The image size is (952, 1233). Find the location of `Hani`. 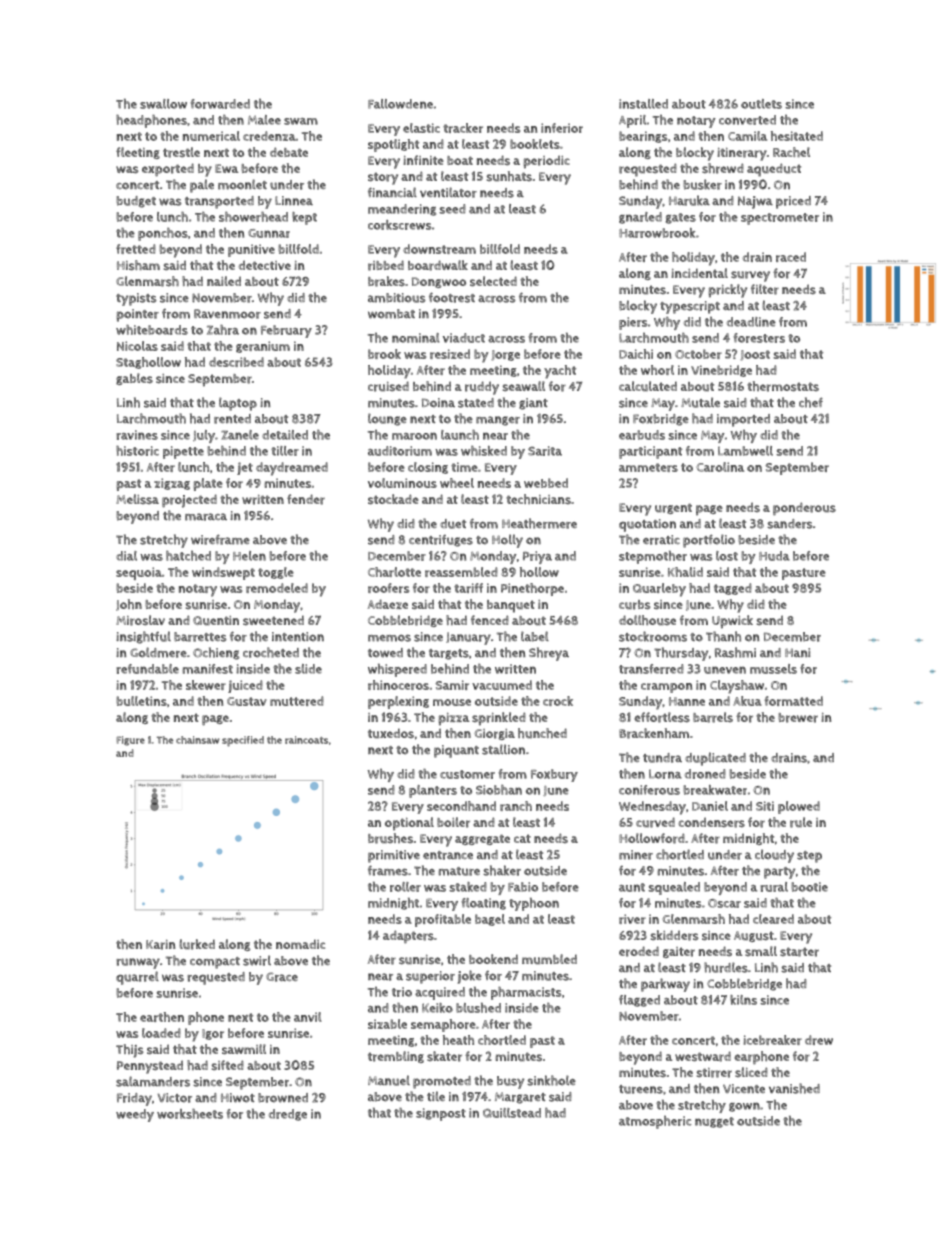

Hani is located at coordinates (797, 652).
